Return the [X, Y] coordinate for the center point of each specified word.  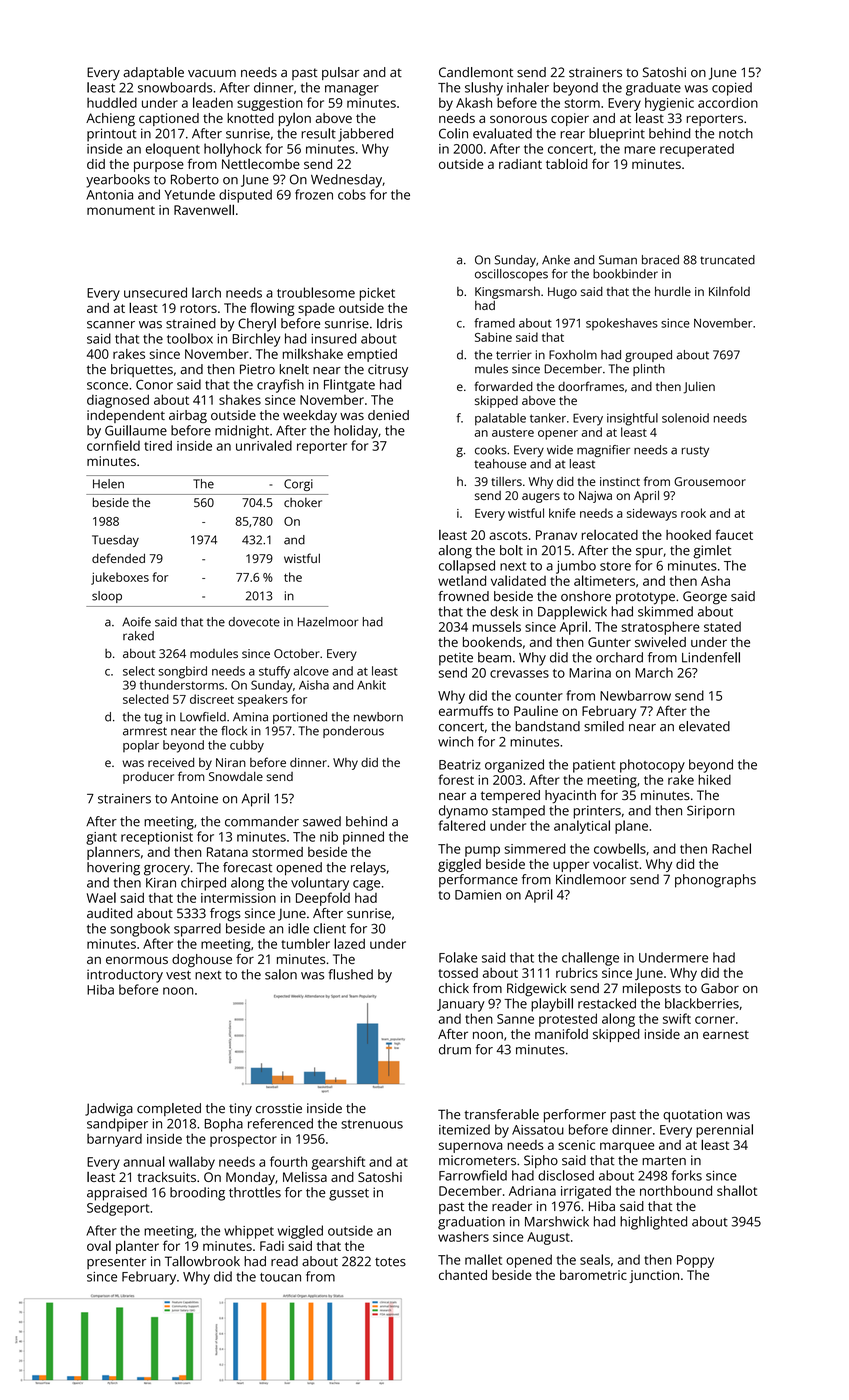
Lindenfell [711, 657]
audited [110, 913]
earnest [726, 1034]
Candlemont [476, 72]
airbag [188, 417]
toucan [280, 1277]
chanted [463, 1275]
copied [732, 89]
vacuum [212, 74]
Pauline [536, 711]
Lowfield [203, 717]
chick [454, 988]
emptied [372, 355]
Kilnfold [729, 291]
